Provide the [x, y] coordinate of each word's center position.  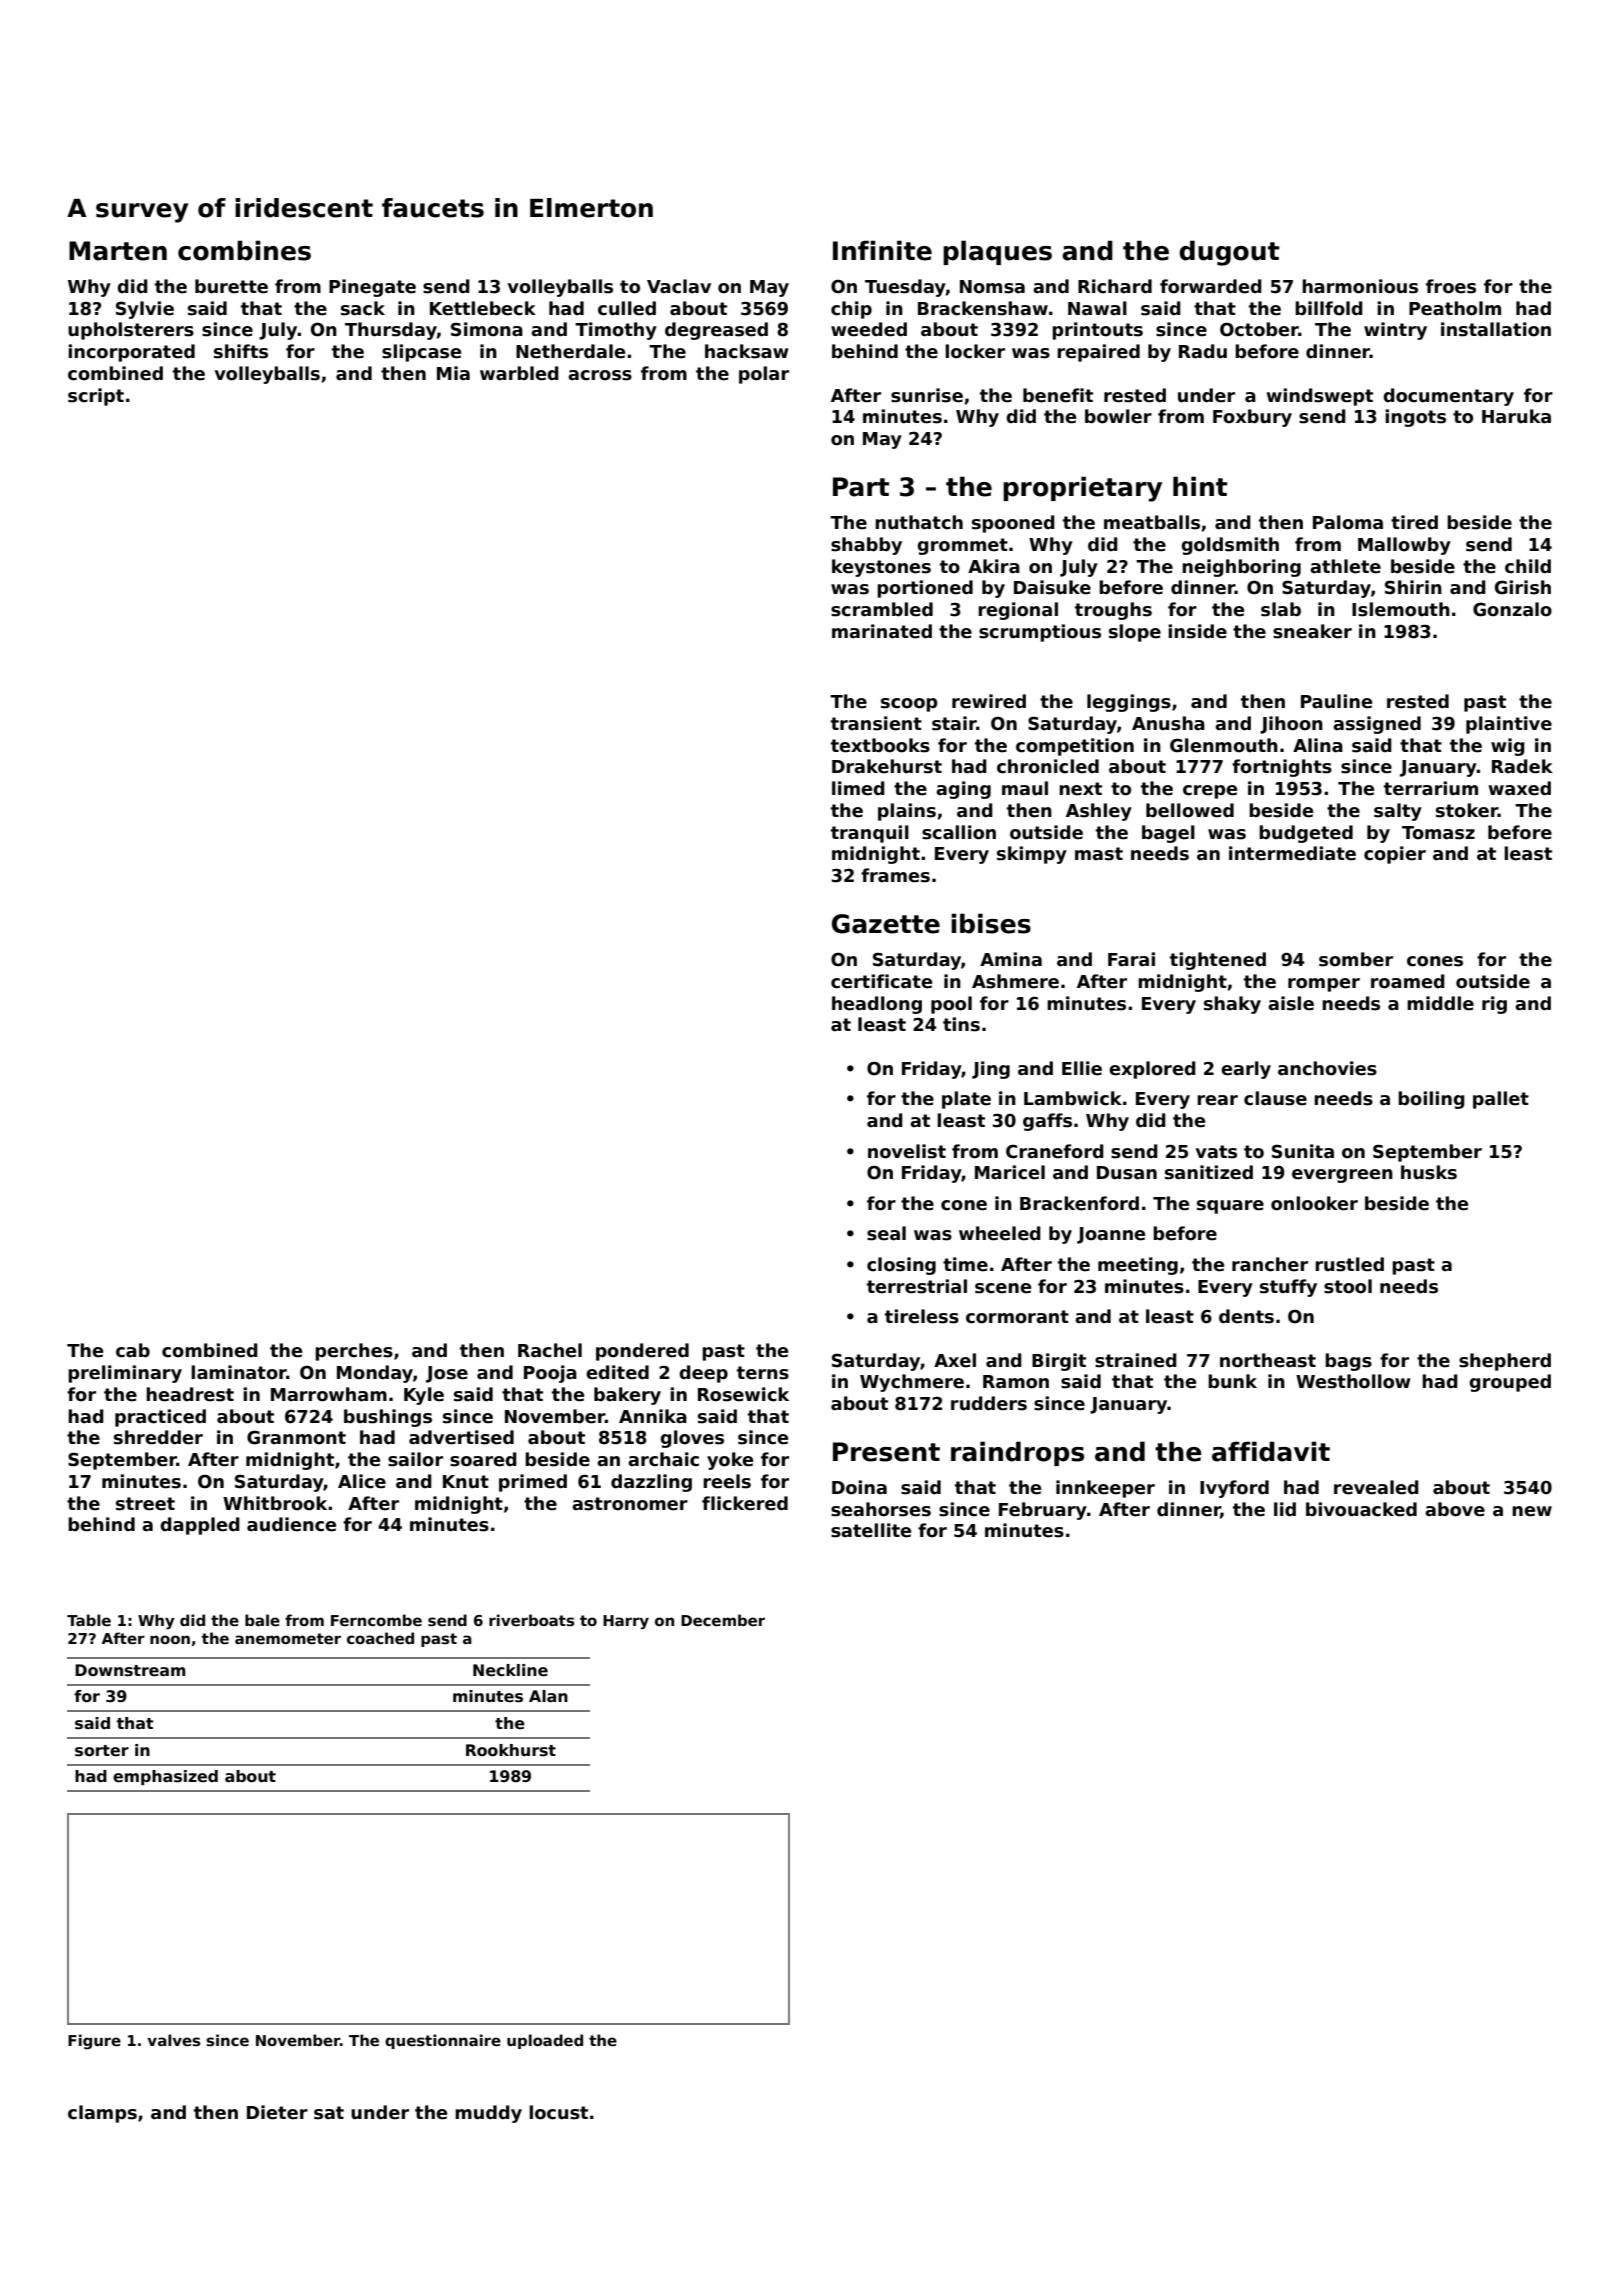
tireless [922, 1316]
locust [558, 2112]
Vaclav [679, 286]
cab [133, 1350]
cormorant [1017, 1317]
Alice [362, 1481]
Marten [118, 251]
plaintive [1509, 725]
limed [858, 788]
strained [1136, 1360]
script [96, 397]
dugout [1229, 253]
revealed [1376, 1487]
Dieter [277, 2112]
